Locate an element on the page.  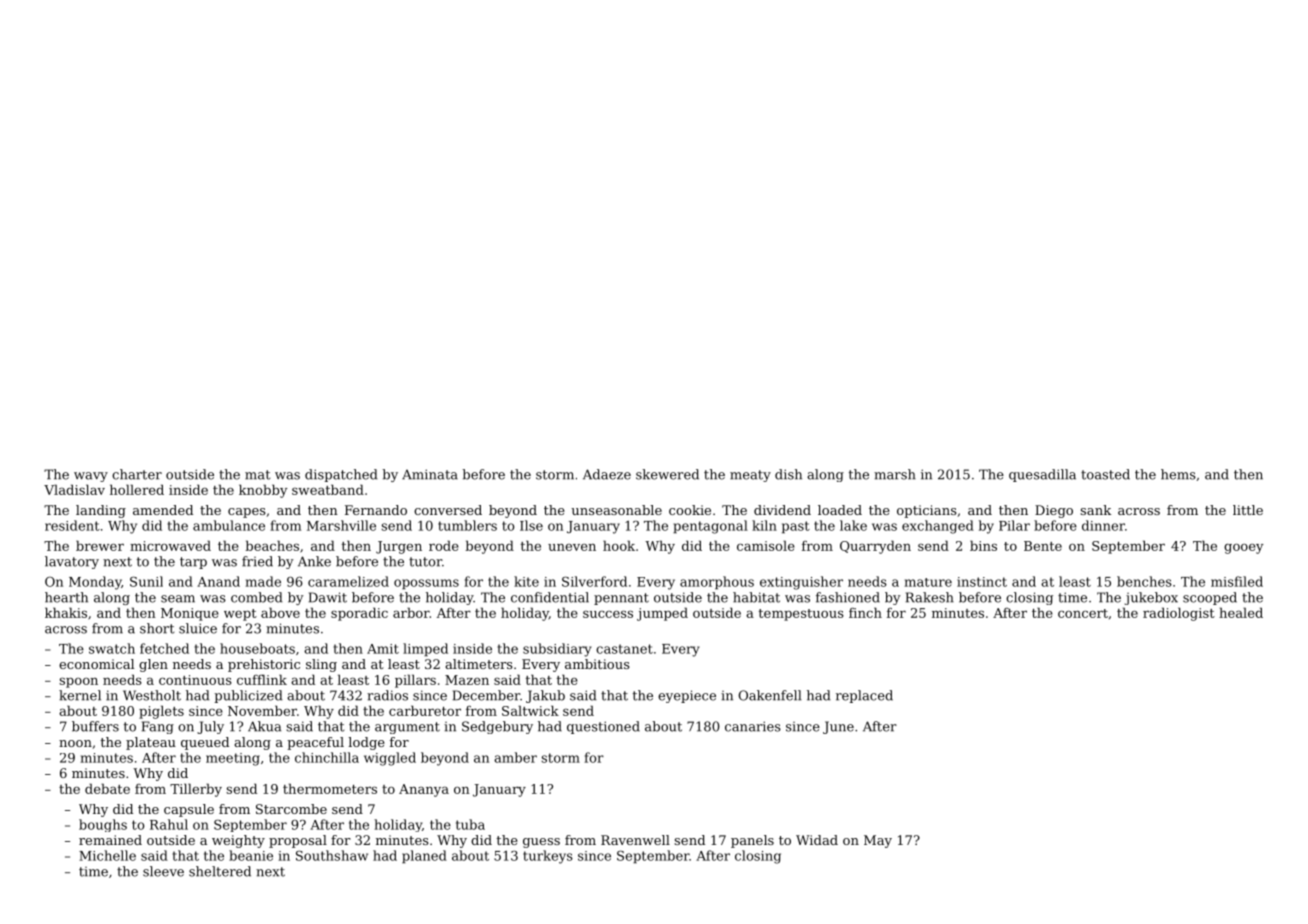
canaries is located at coordinates (753, 726).
